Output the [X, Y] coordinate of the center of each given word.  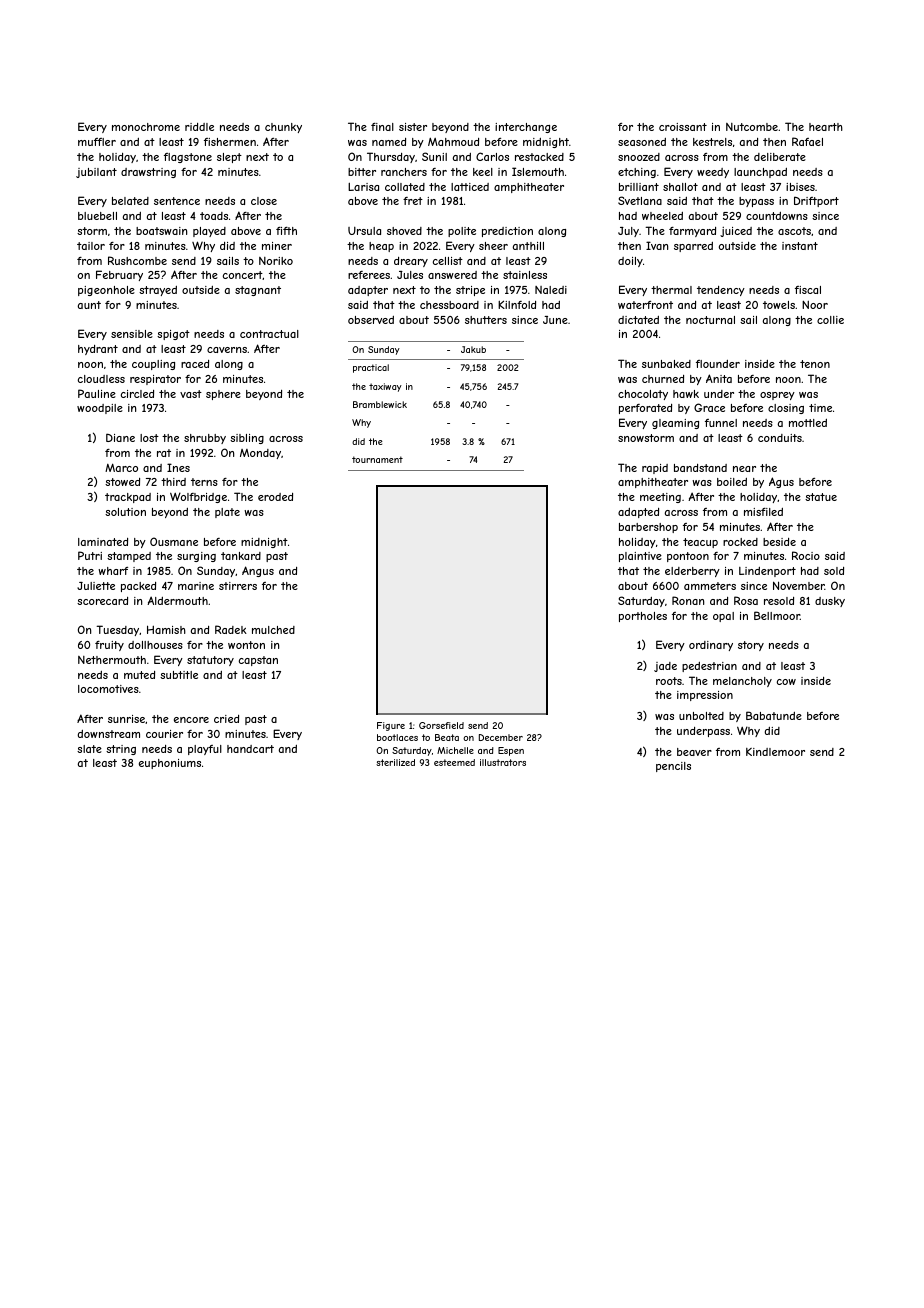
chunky [283, 128]
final [382, 127]
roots [669, 681]
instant [800, 246]
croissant [683, 127]
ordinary [711, 646]
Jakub [473, 349]
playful [205, 750]
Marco [121, 467]
